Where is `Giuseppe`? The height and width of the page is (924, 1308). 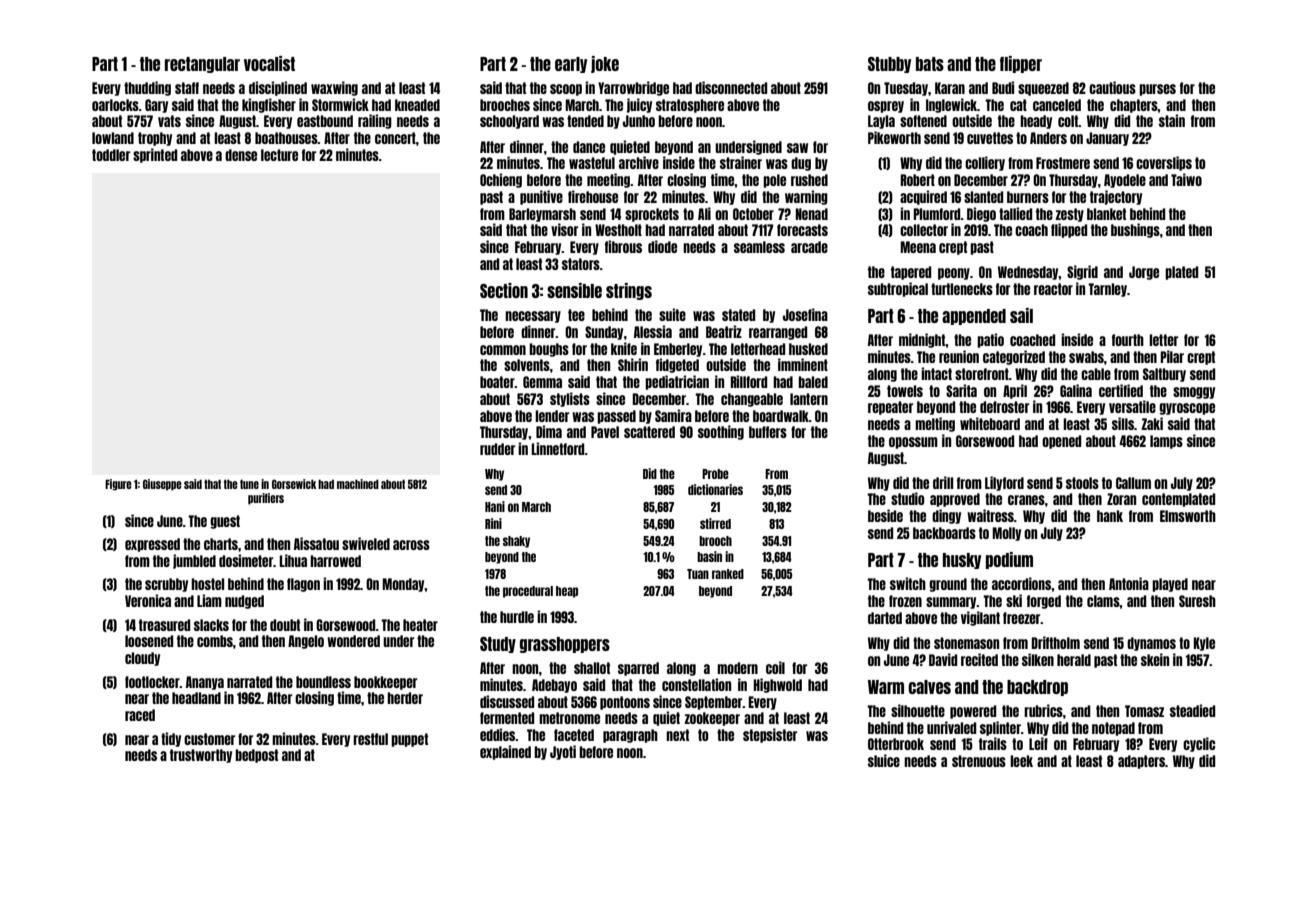
Giuseppe is located at coordinates (162, 485).
